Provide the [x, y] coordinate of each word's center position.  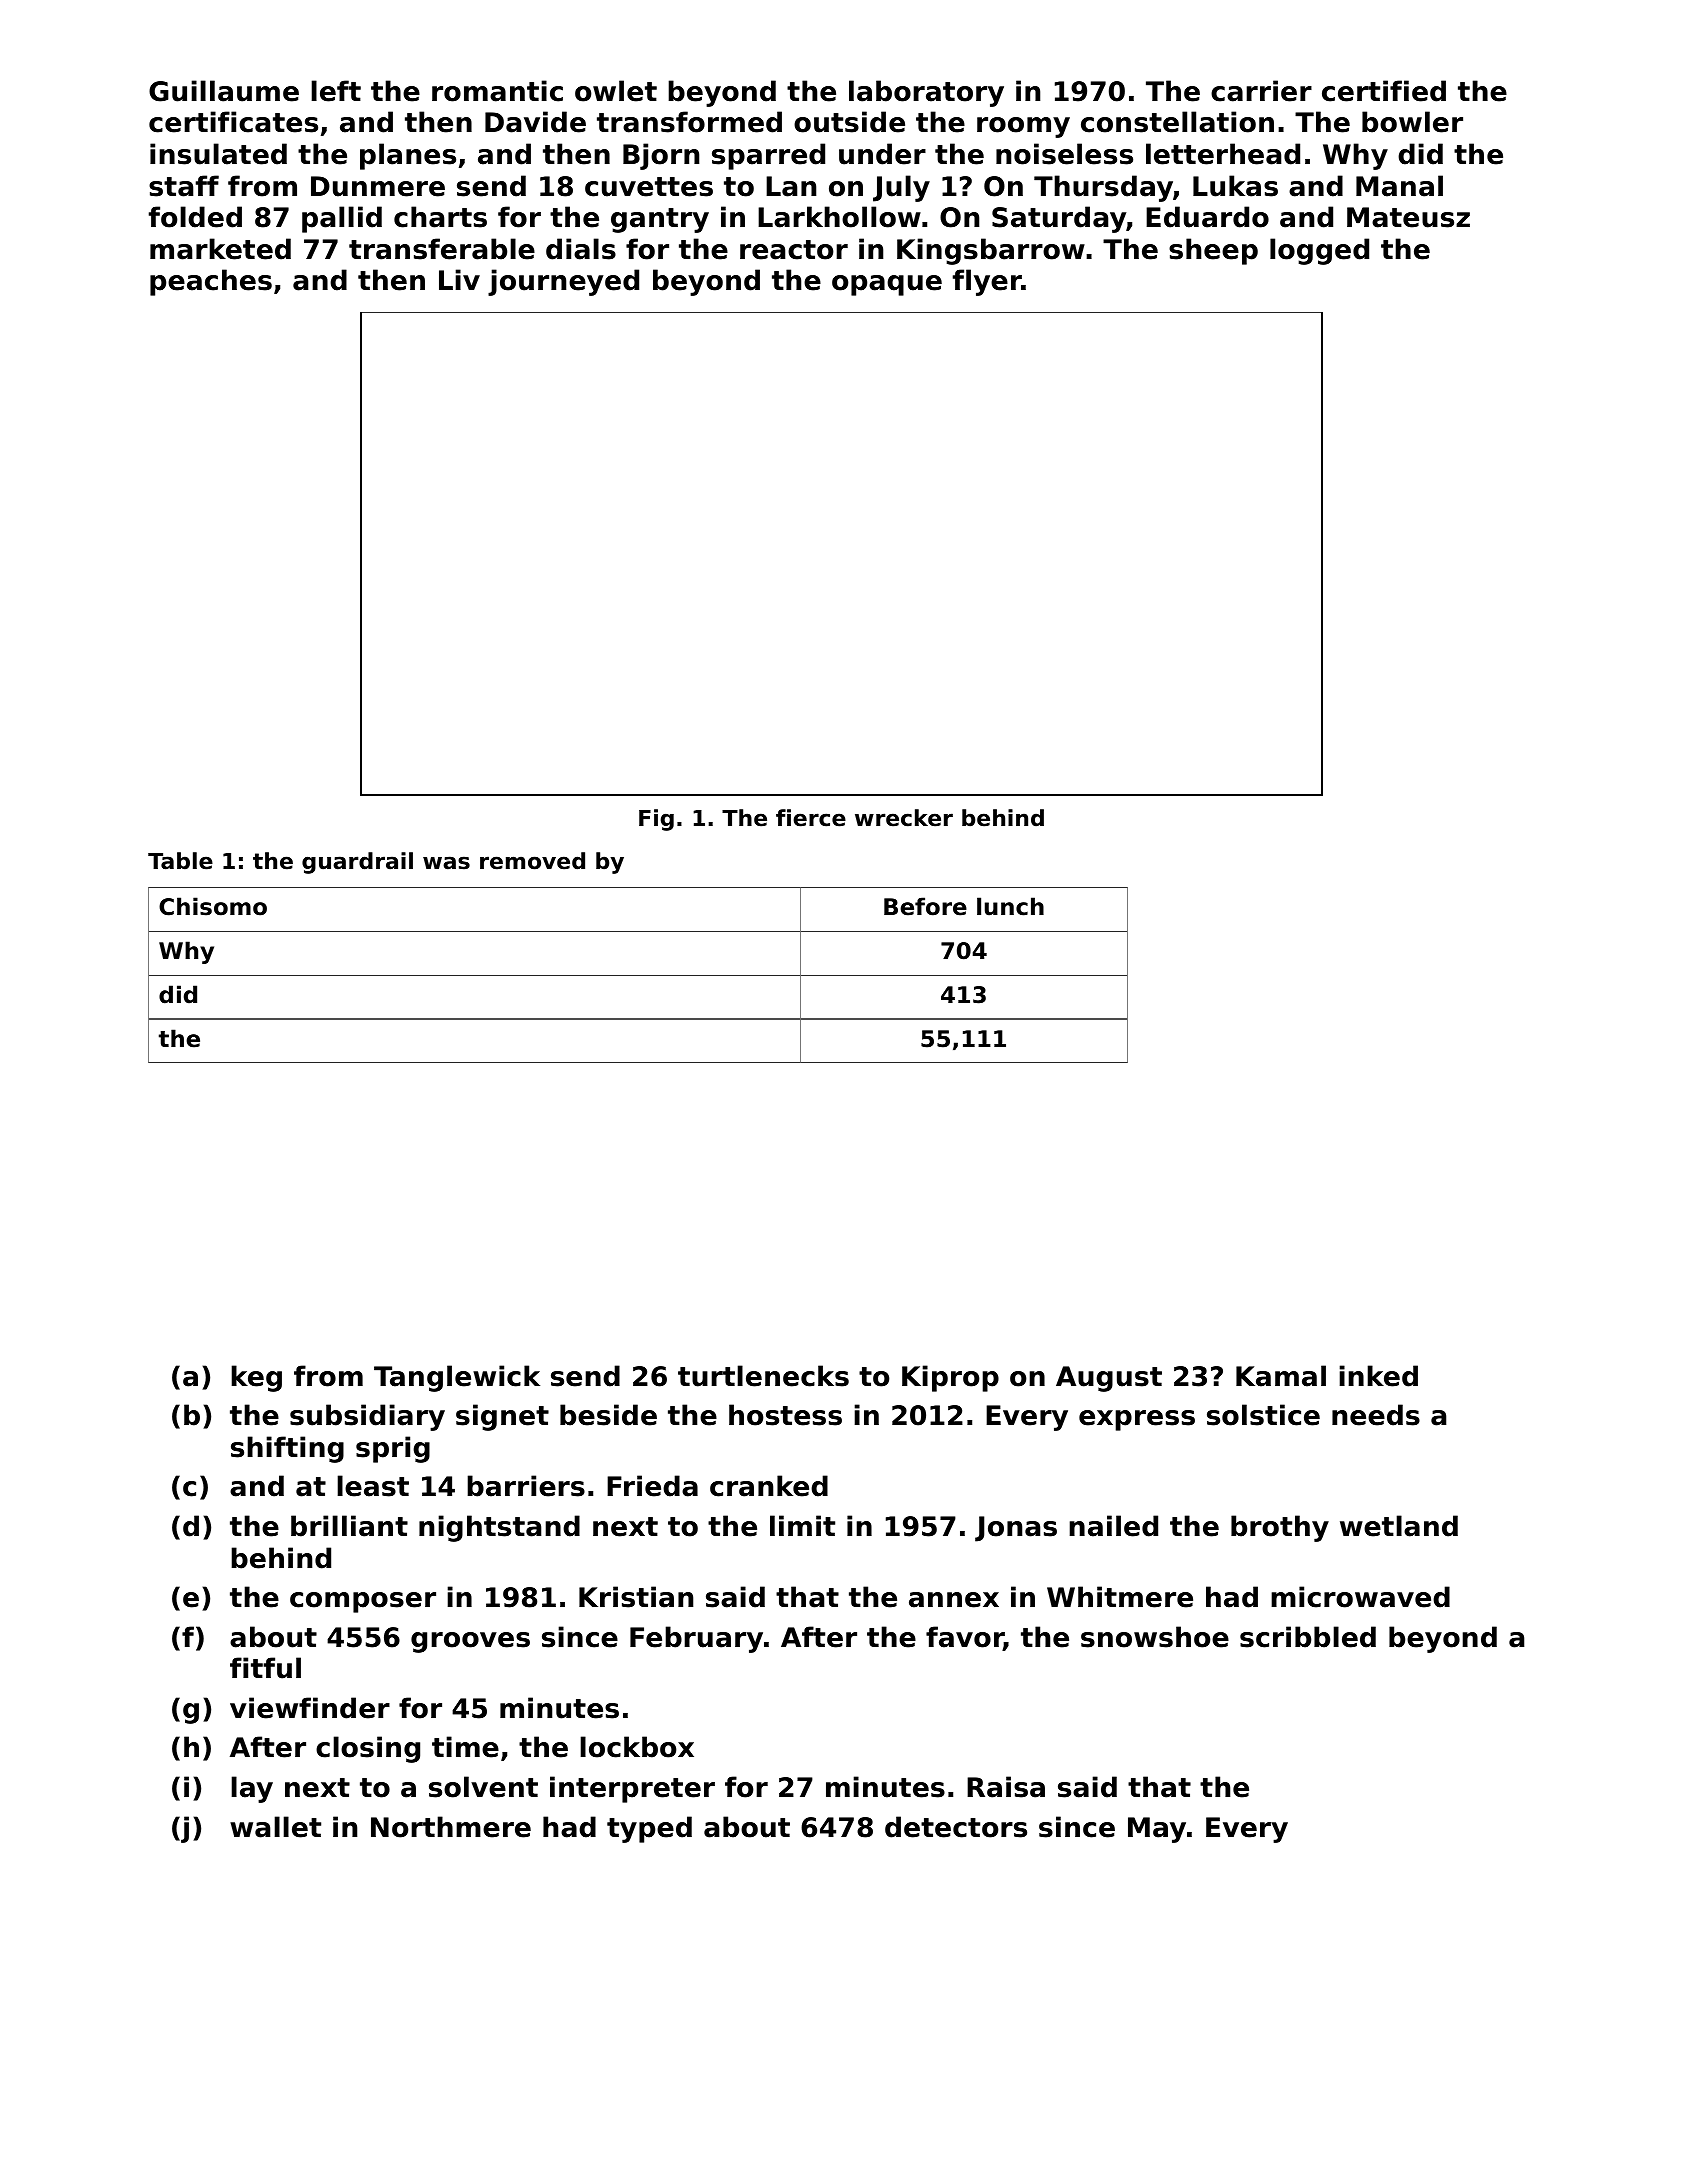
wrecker [904, 818]
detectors [956, 1827]
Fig [656, 820]
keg [256, 1378]
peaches [211, 282]
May [1157, 1830]
